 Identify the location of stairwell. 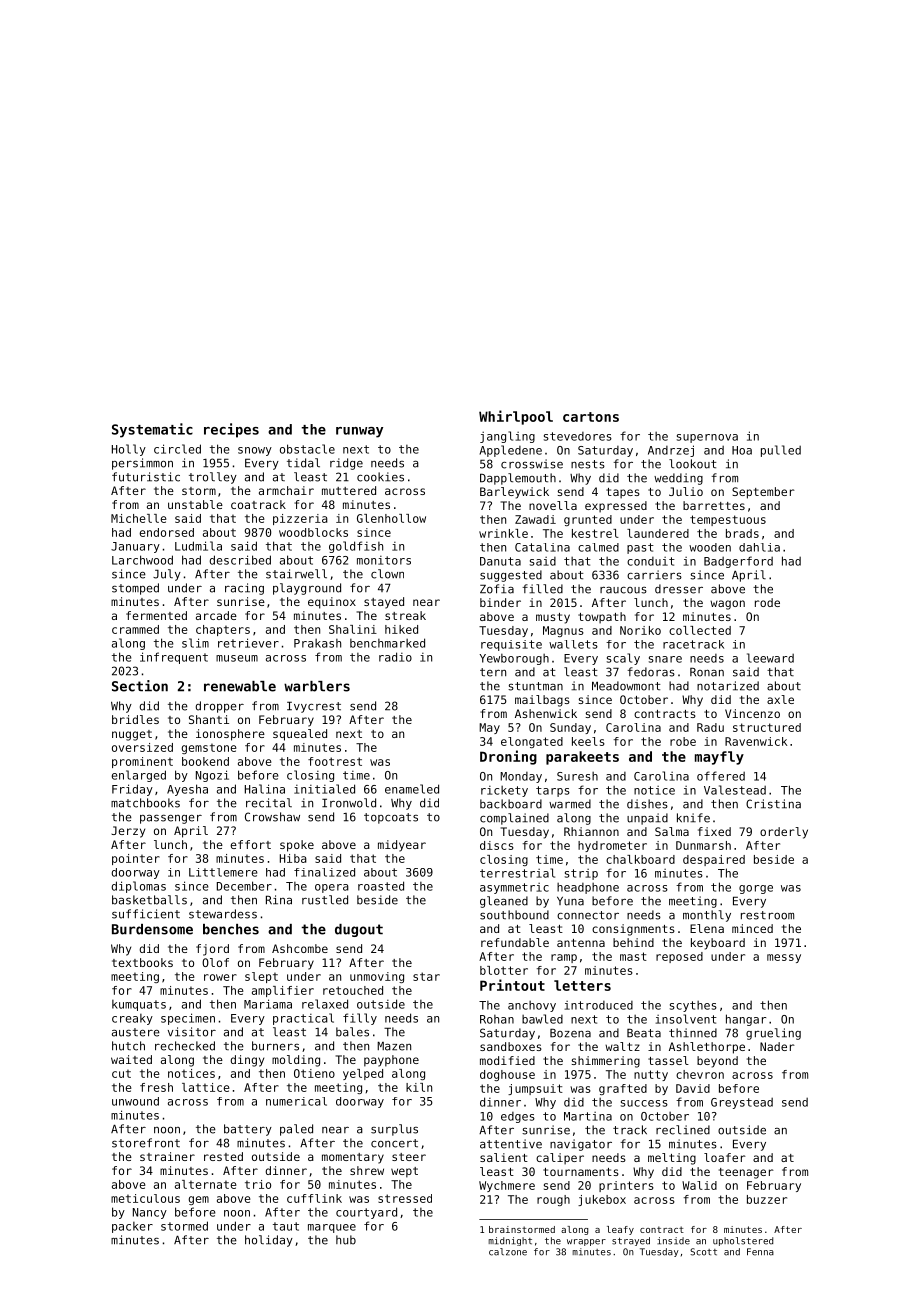
(296, 574).
